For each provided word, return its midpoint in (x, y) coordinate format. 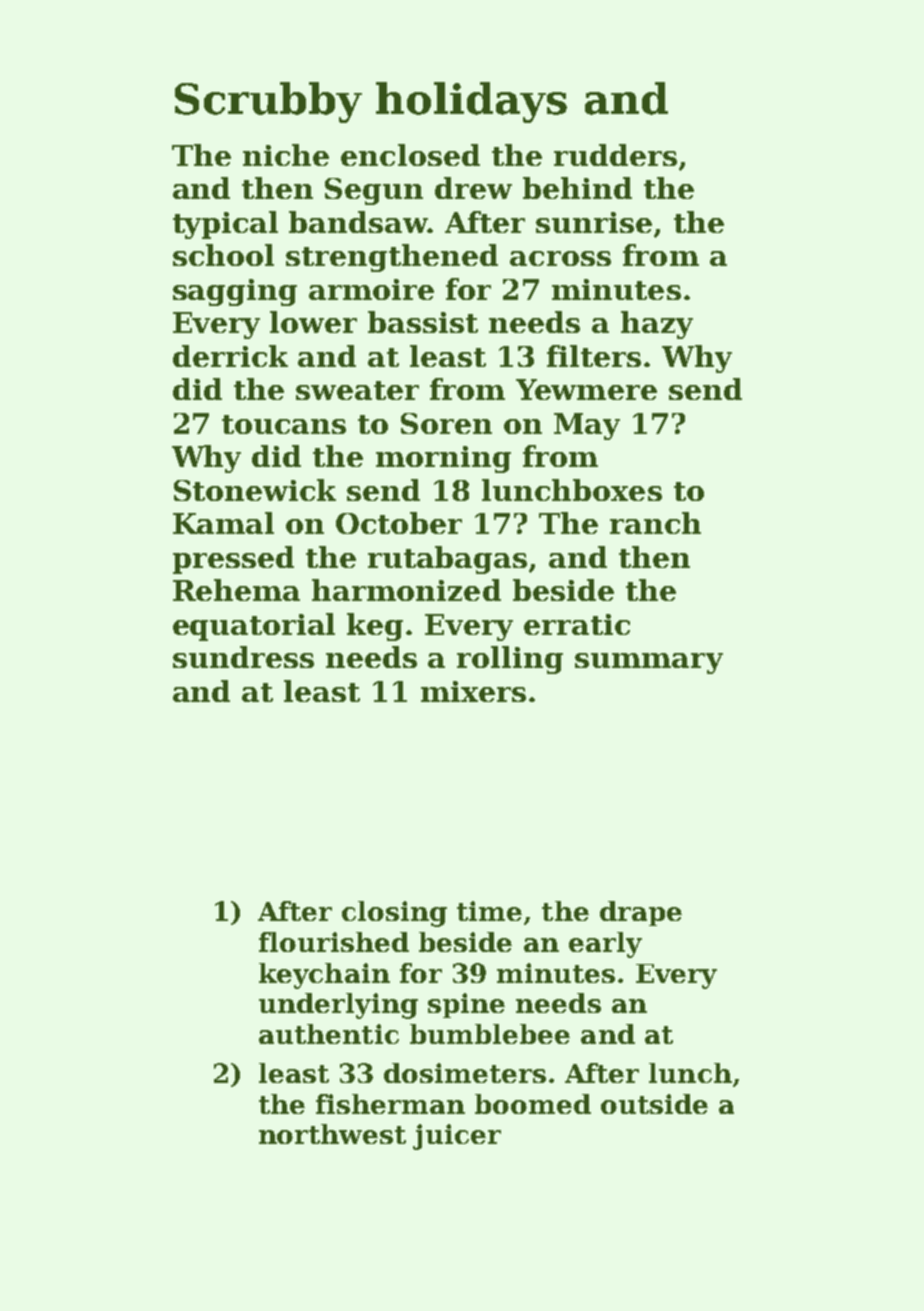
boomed (533, 1104)
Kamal (223, 523)
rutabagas (447, 560)
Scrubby (268, 102)
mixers (473, 691)
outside (654, 1104)
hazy (657, 325)
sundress (243, 657)
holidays (471, 102)
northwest (332, 1134)
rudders (615, 155)
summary (649, 663)
